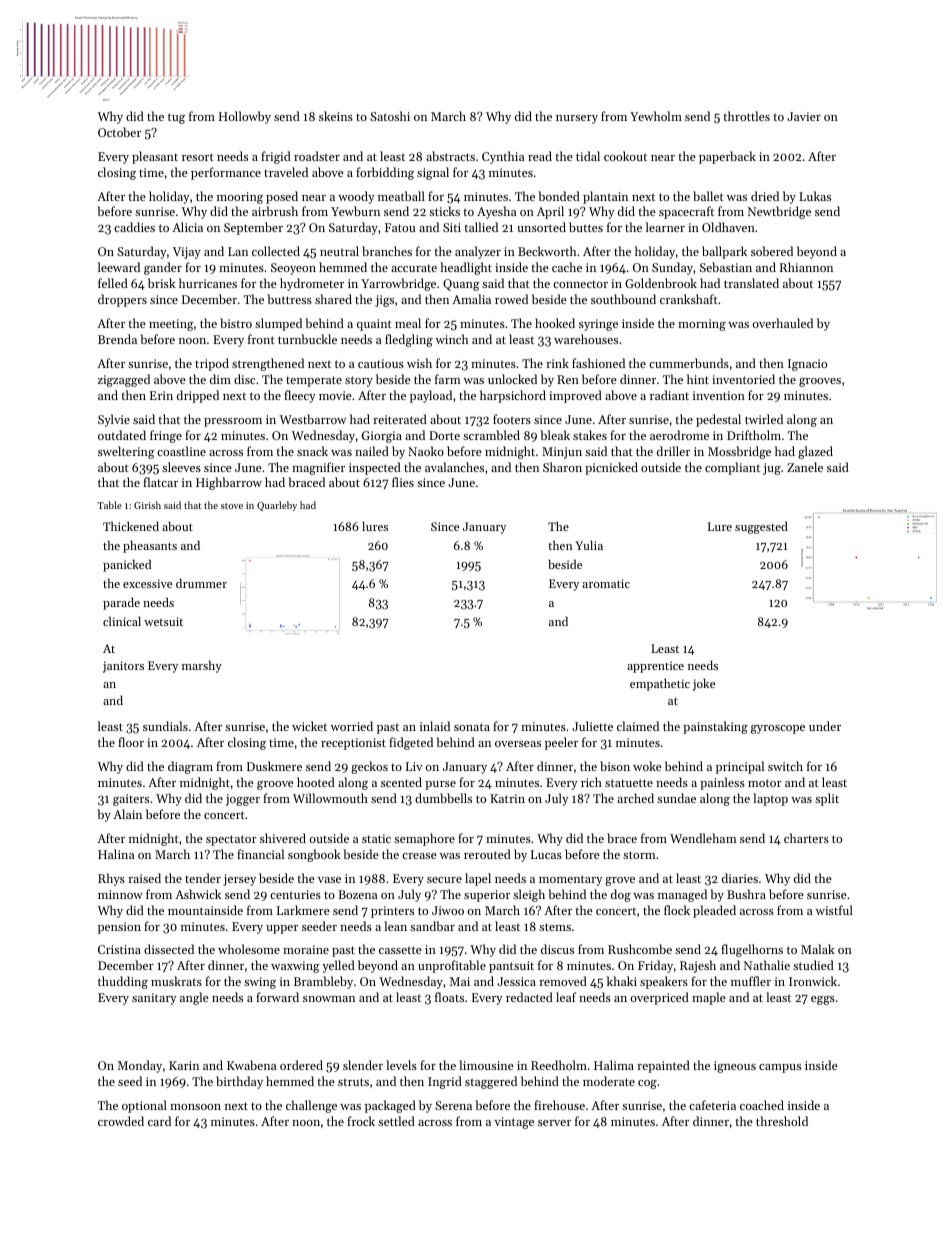  What do you see at coordinates (121, 1121) in the screenshot?
I see `crowded` at bounding box center [121, 1121].
